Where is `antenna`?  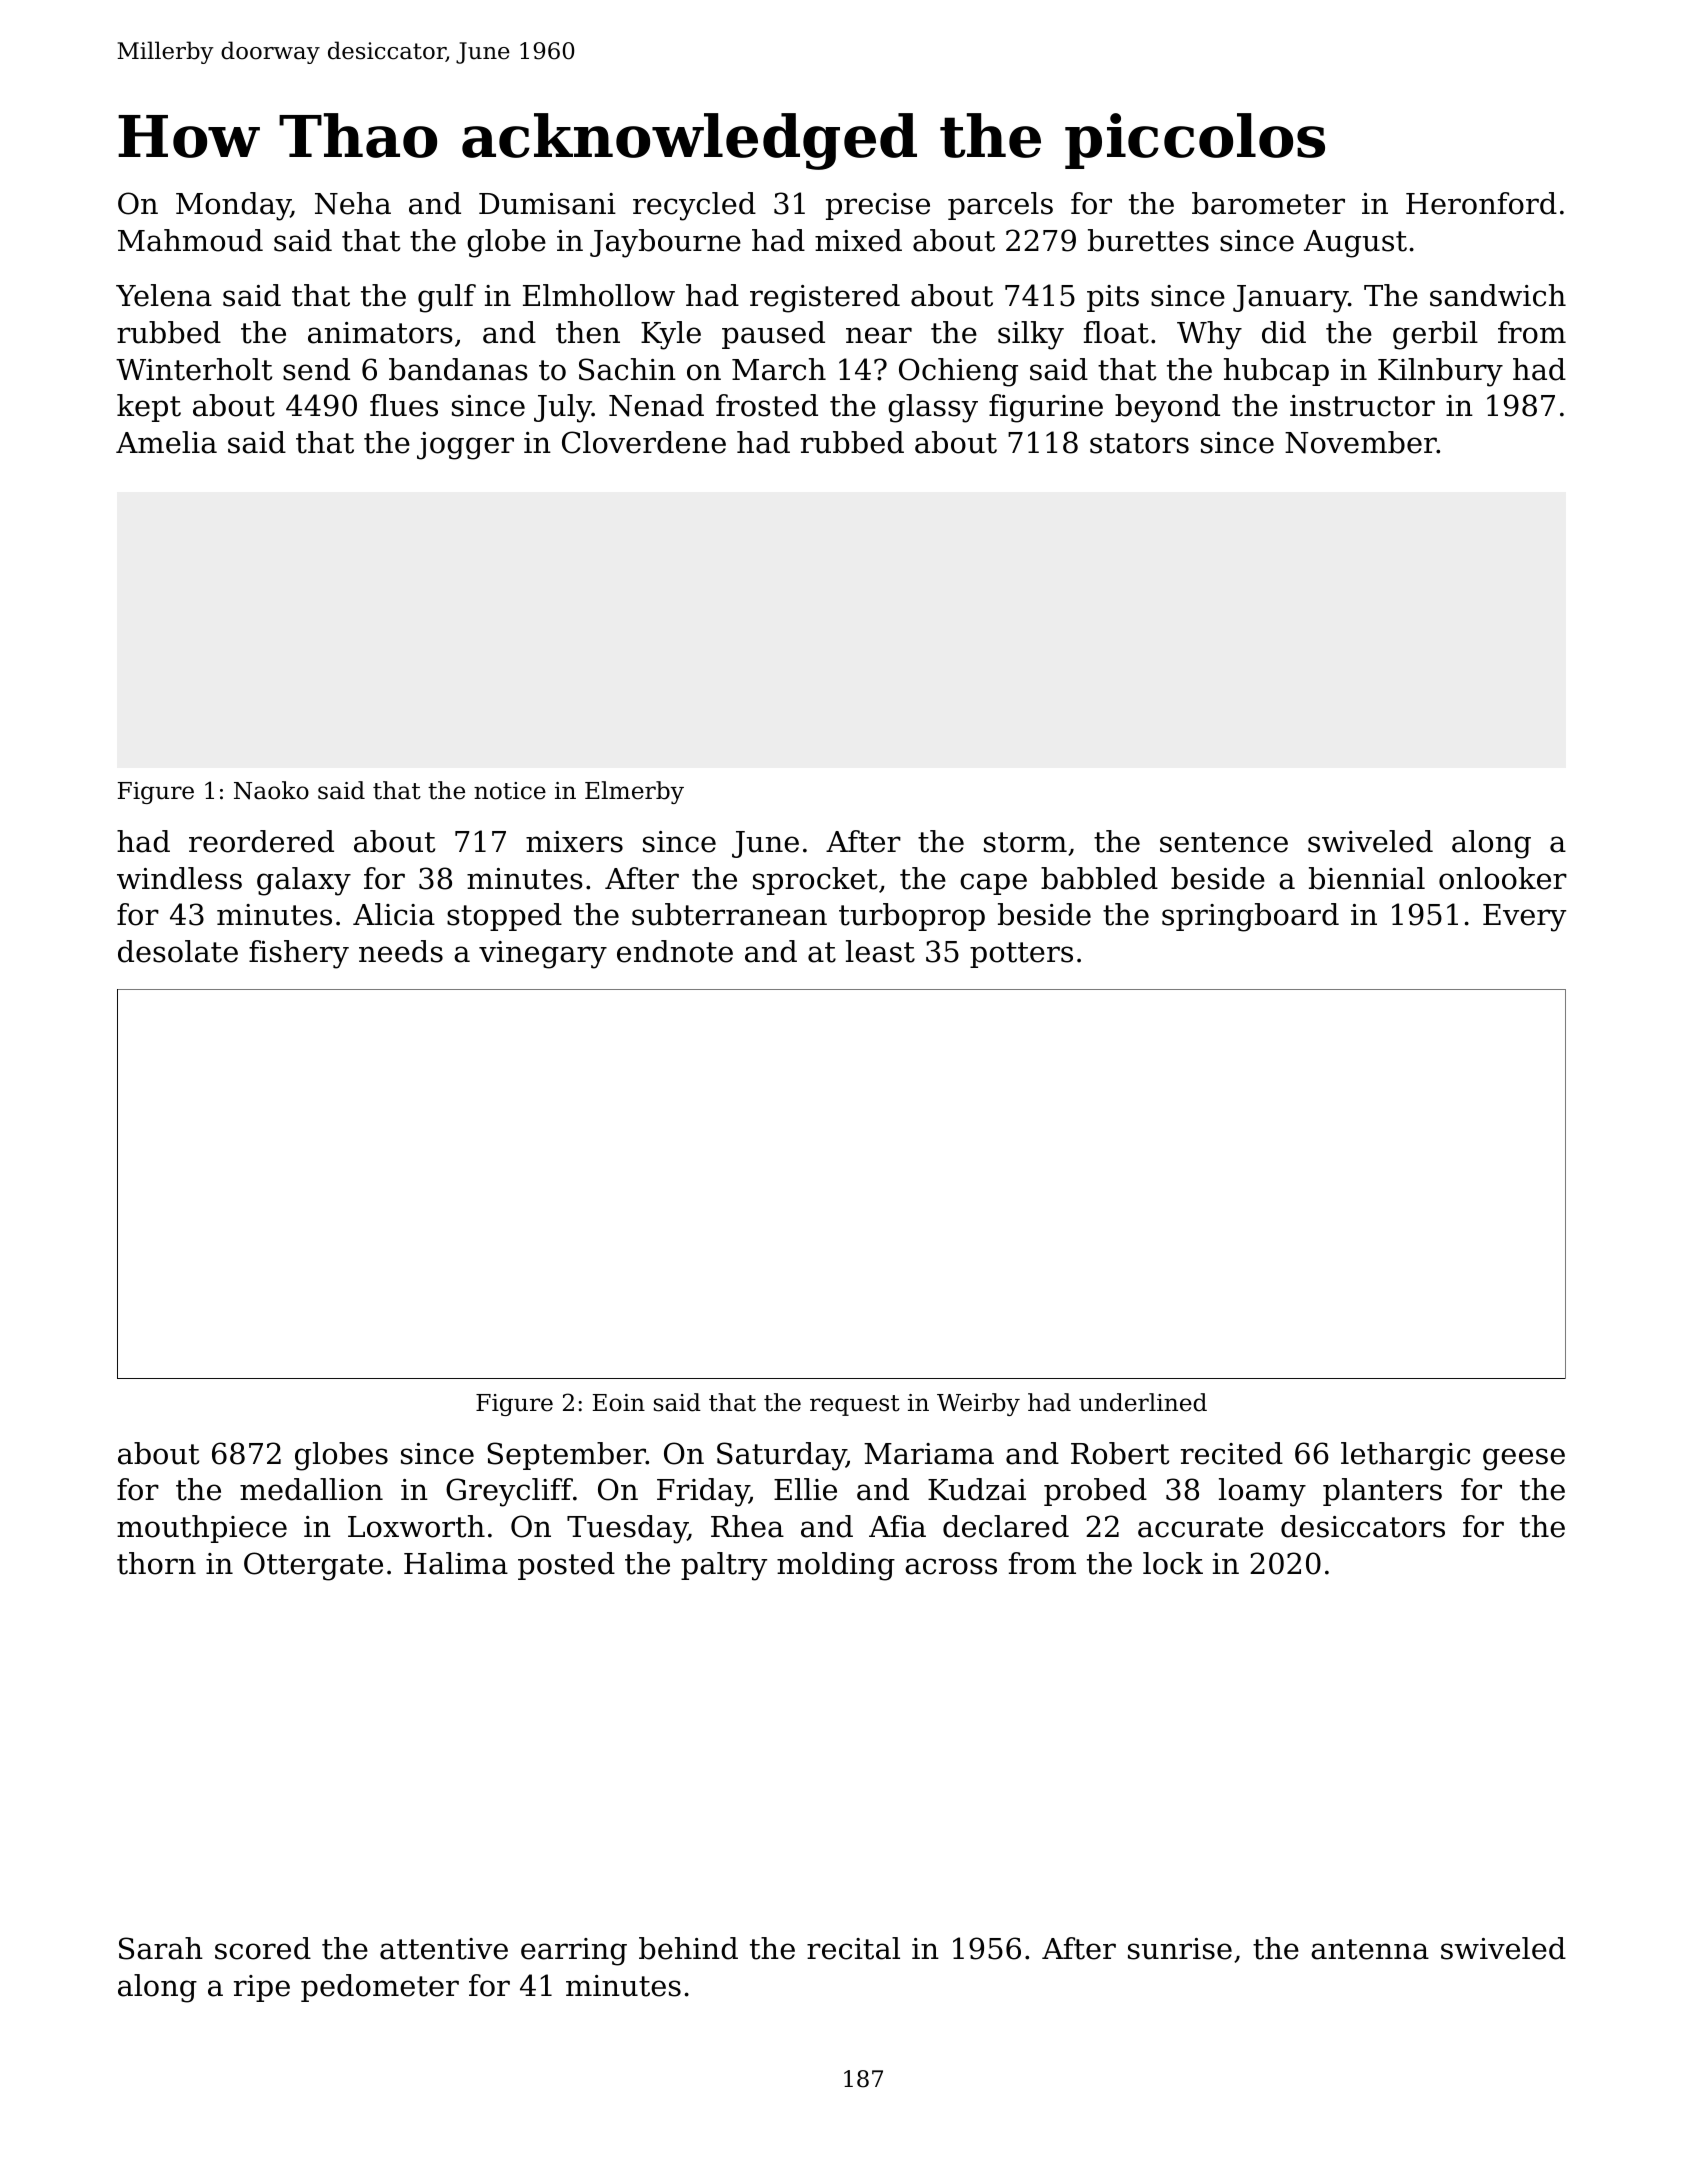
antenna is located at coordinates (1370, 1949).
